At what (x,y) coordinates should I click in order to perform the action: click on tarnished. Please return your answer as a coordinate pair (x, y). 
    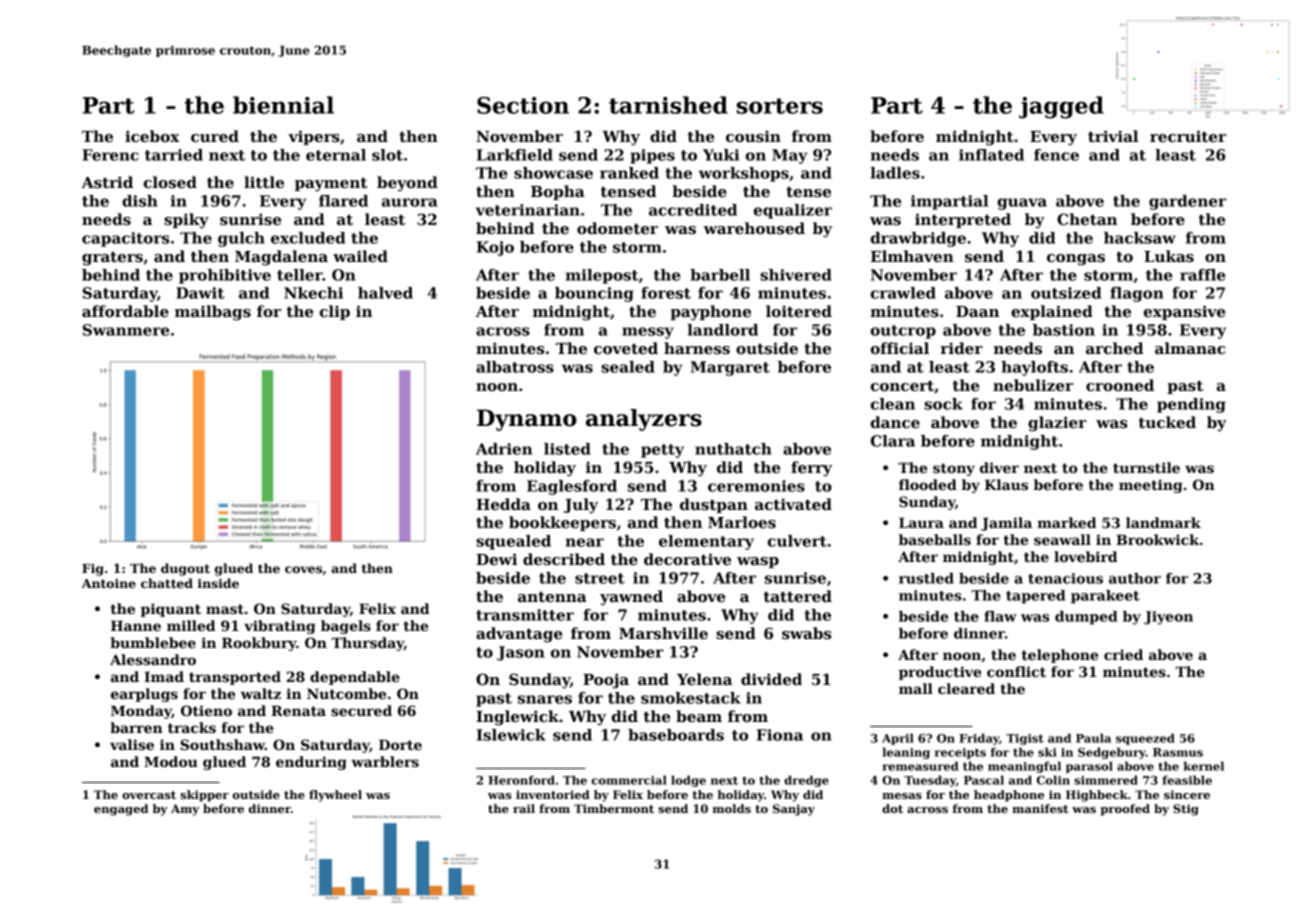
    Looking at the image, I should click on (668, 105).
